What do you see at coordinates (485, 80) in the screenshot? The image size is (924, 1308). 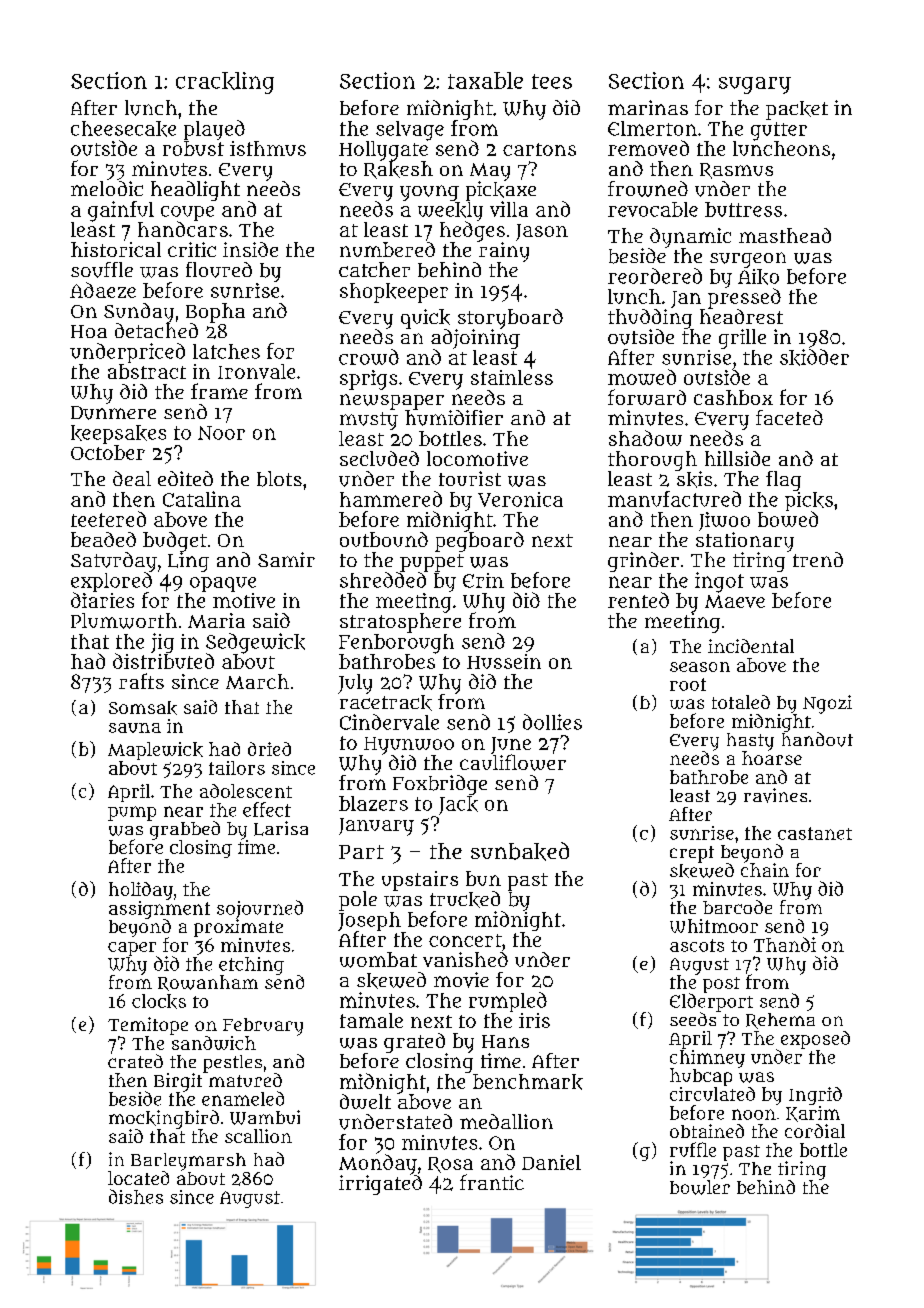 I see `taxable` at bounding box center [485, 80].
